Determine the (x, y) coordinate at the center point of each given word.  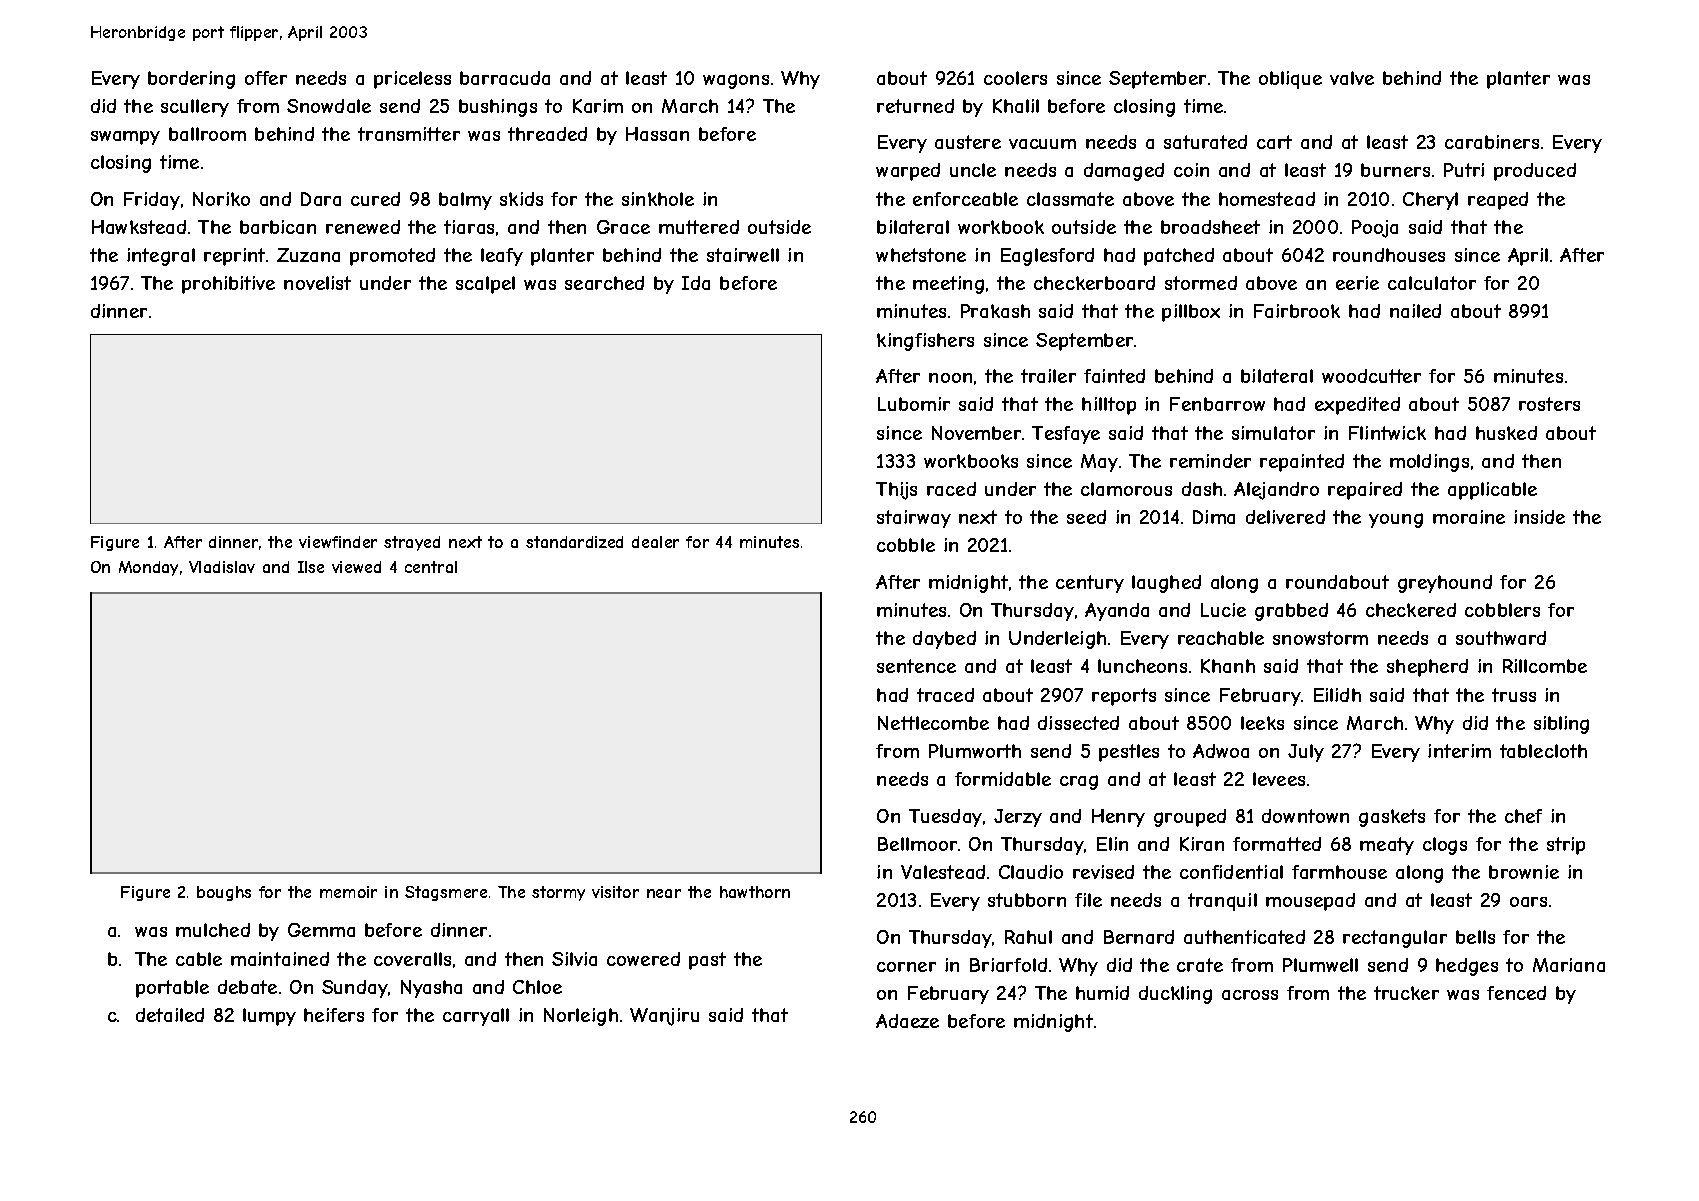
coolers (1015, 78)
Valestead (943, 872)
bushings (498, 108)
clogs (1445, 846)
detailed (170, 1015)
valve (1352, 78)
